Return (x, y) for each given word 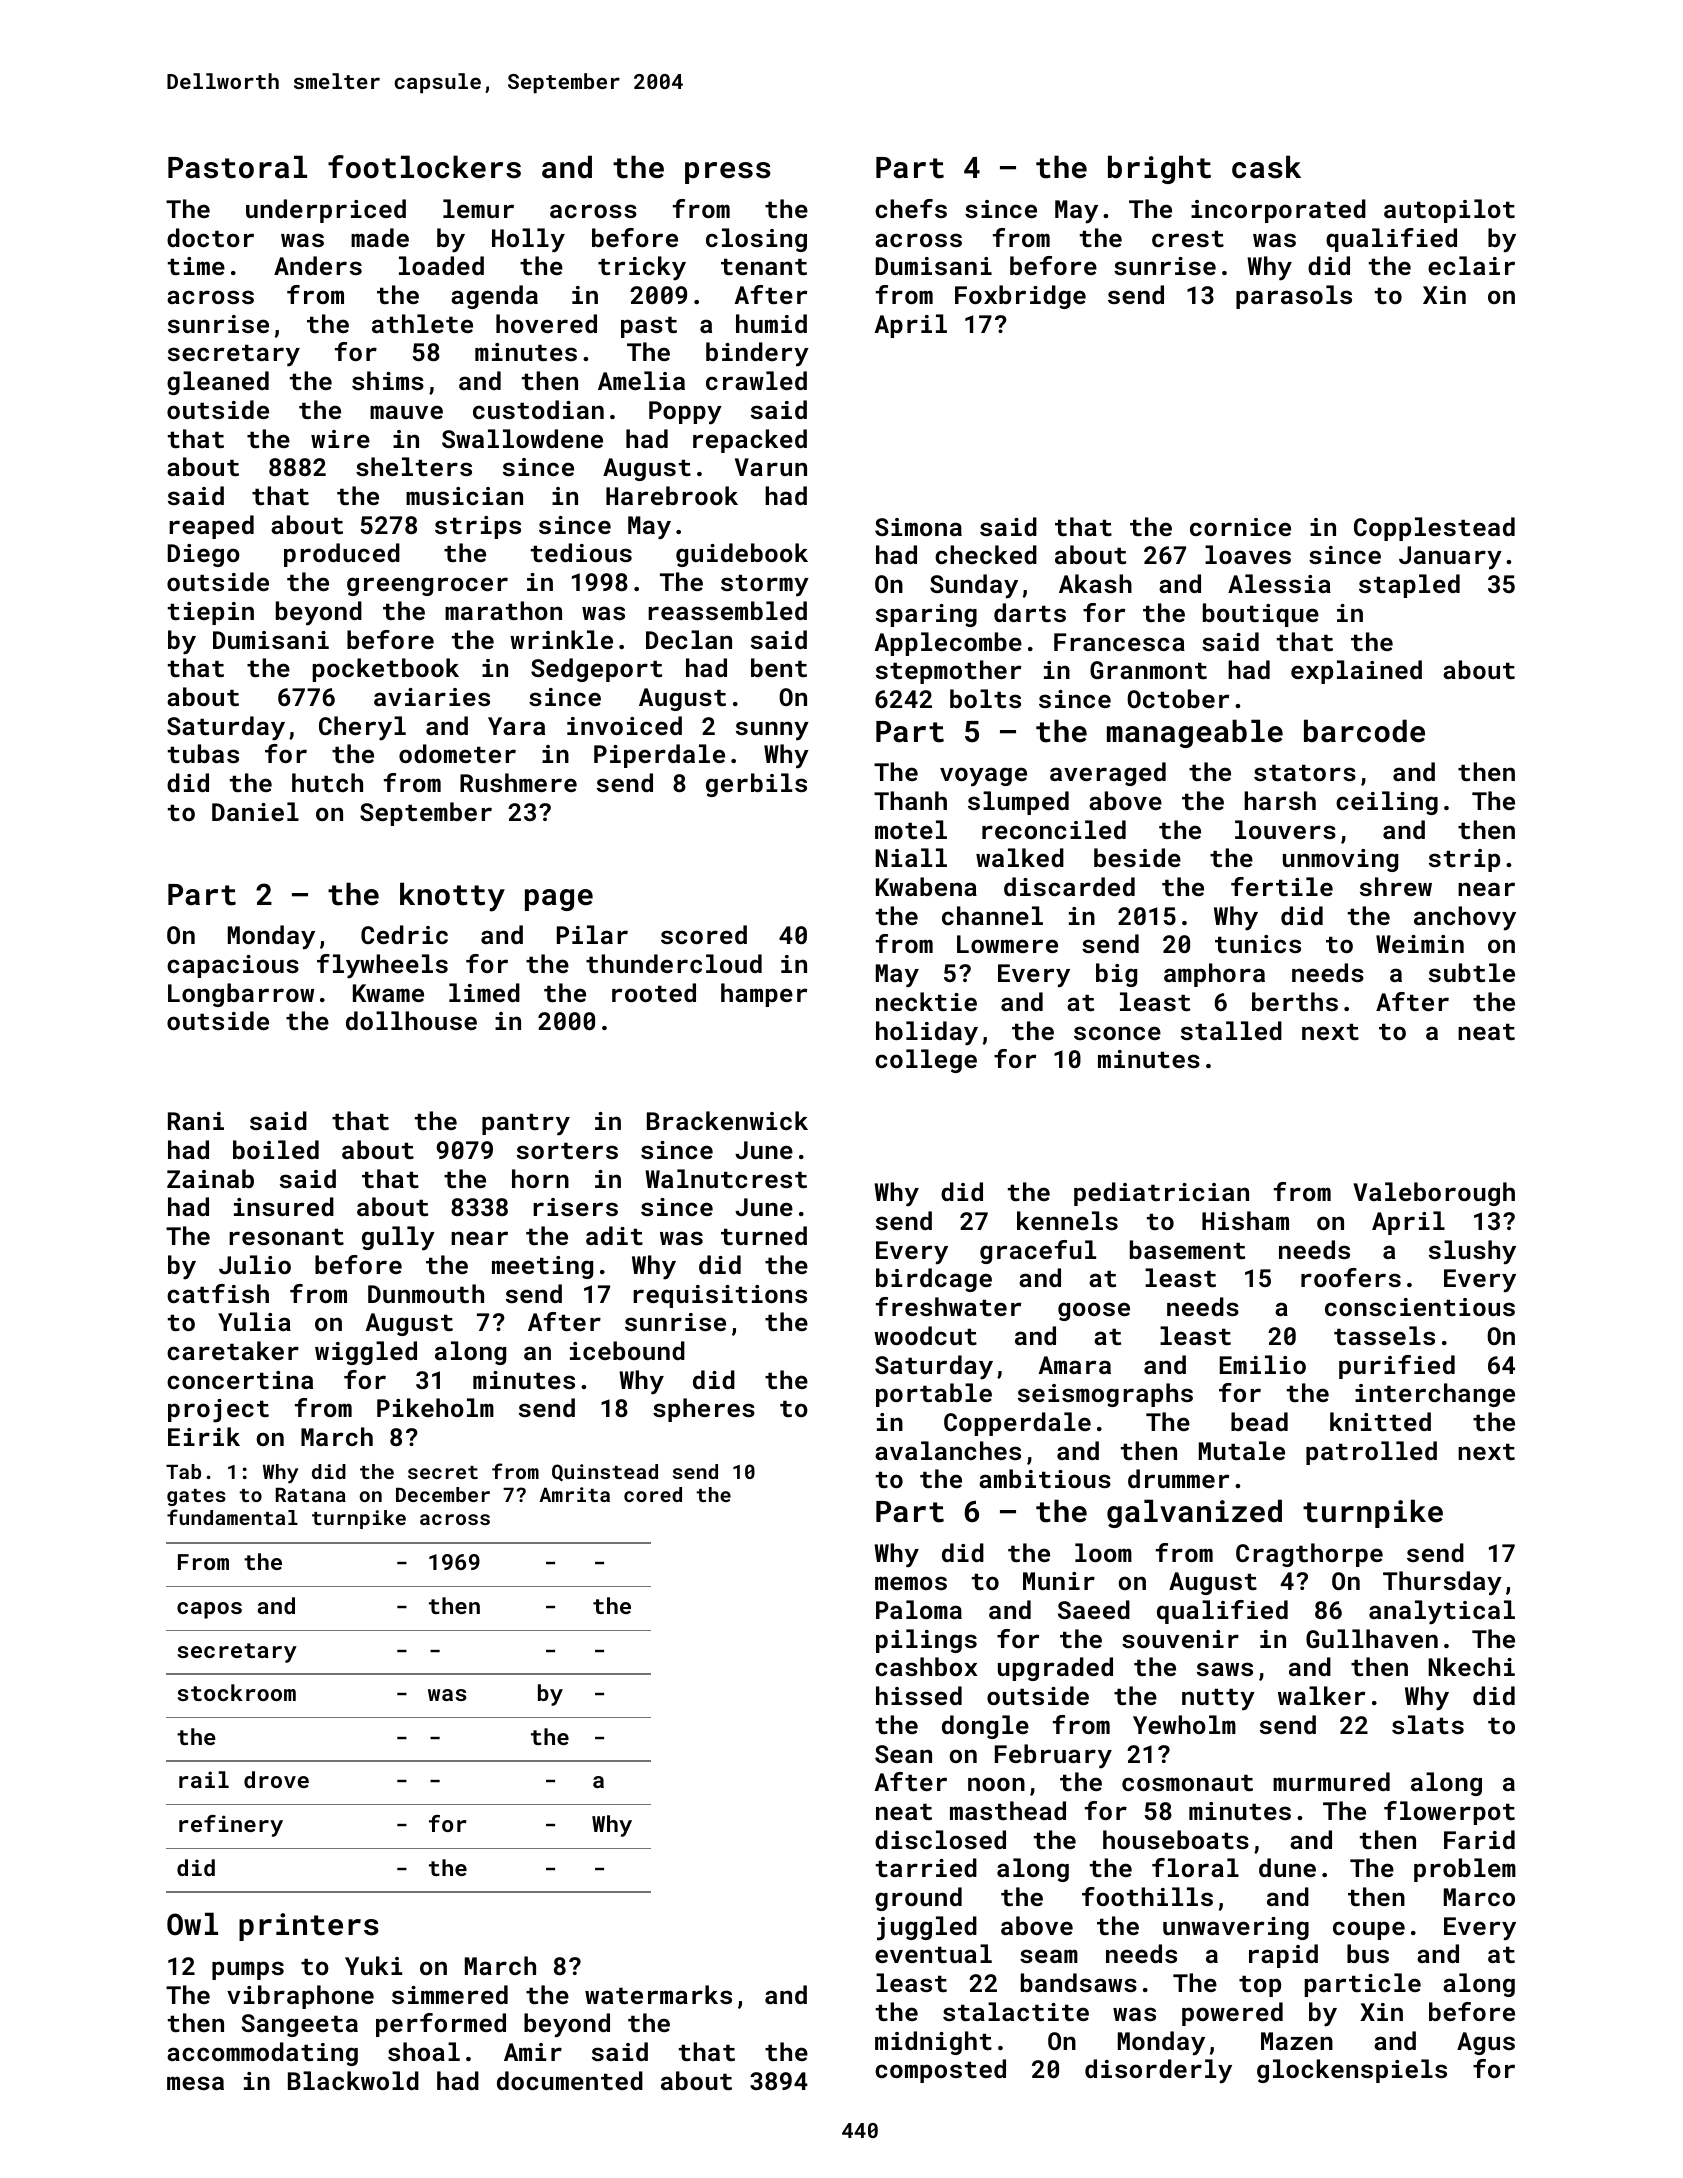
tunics (1258, 944)
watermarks (658, 1994)
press (728, 173)
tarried (926, 1867)
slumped (1018, 803)
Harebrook (672, 495)
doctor (210, 237)
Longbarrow (241, 995)
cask (1266, 167)
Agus (1486, 2043)
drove (276, 1779)
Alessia (1279, 583)
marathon (503, 610)
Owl (192, 1924)
